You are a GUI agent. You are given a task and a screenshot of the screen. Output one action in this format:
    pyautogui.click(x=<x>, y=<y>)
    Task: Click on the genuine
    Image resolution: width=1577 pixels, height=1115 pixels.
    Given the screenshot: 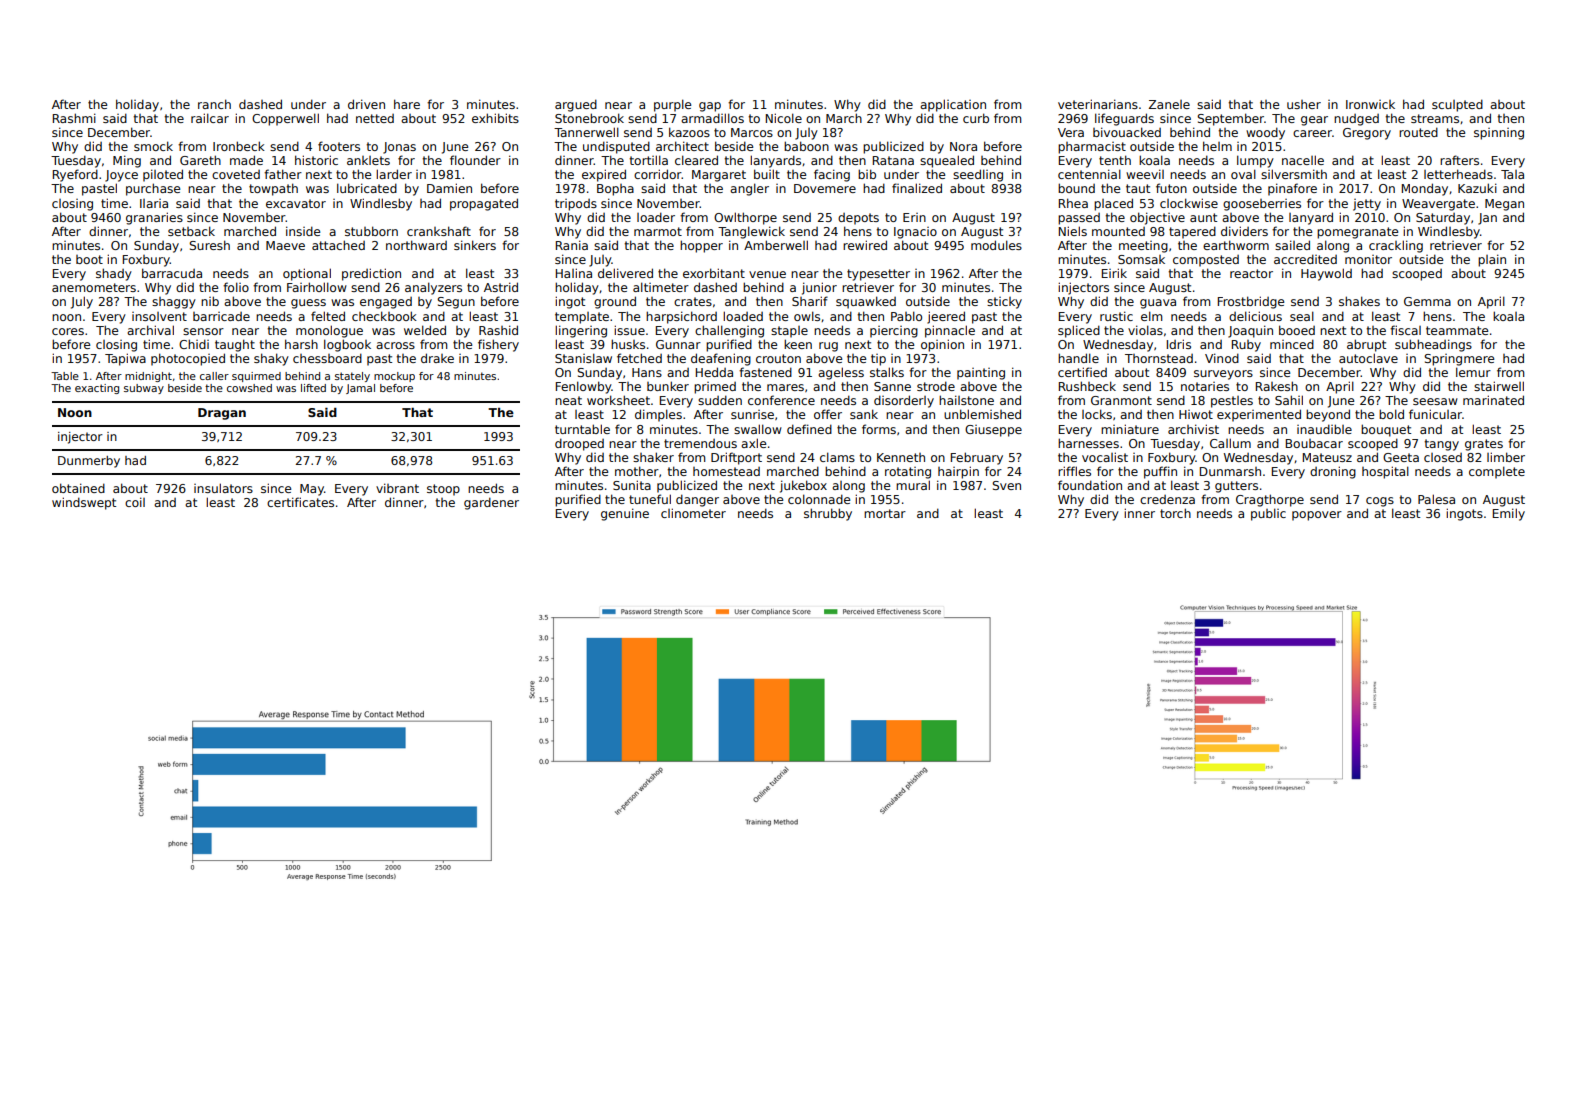 What is the action you would take?
    pyautogui.click(x=625, y=514)
